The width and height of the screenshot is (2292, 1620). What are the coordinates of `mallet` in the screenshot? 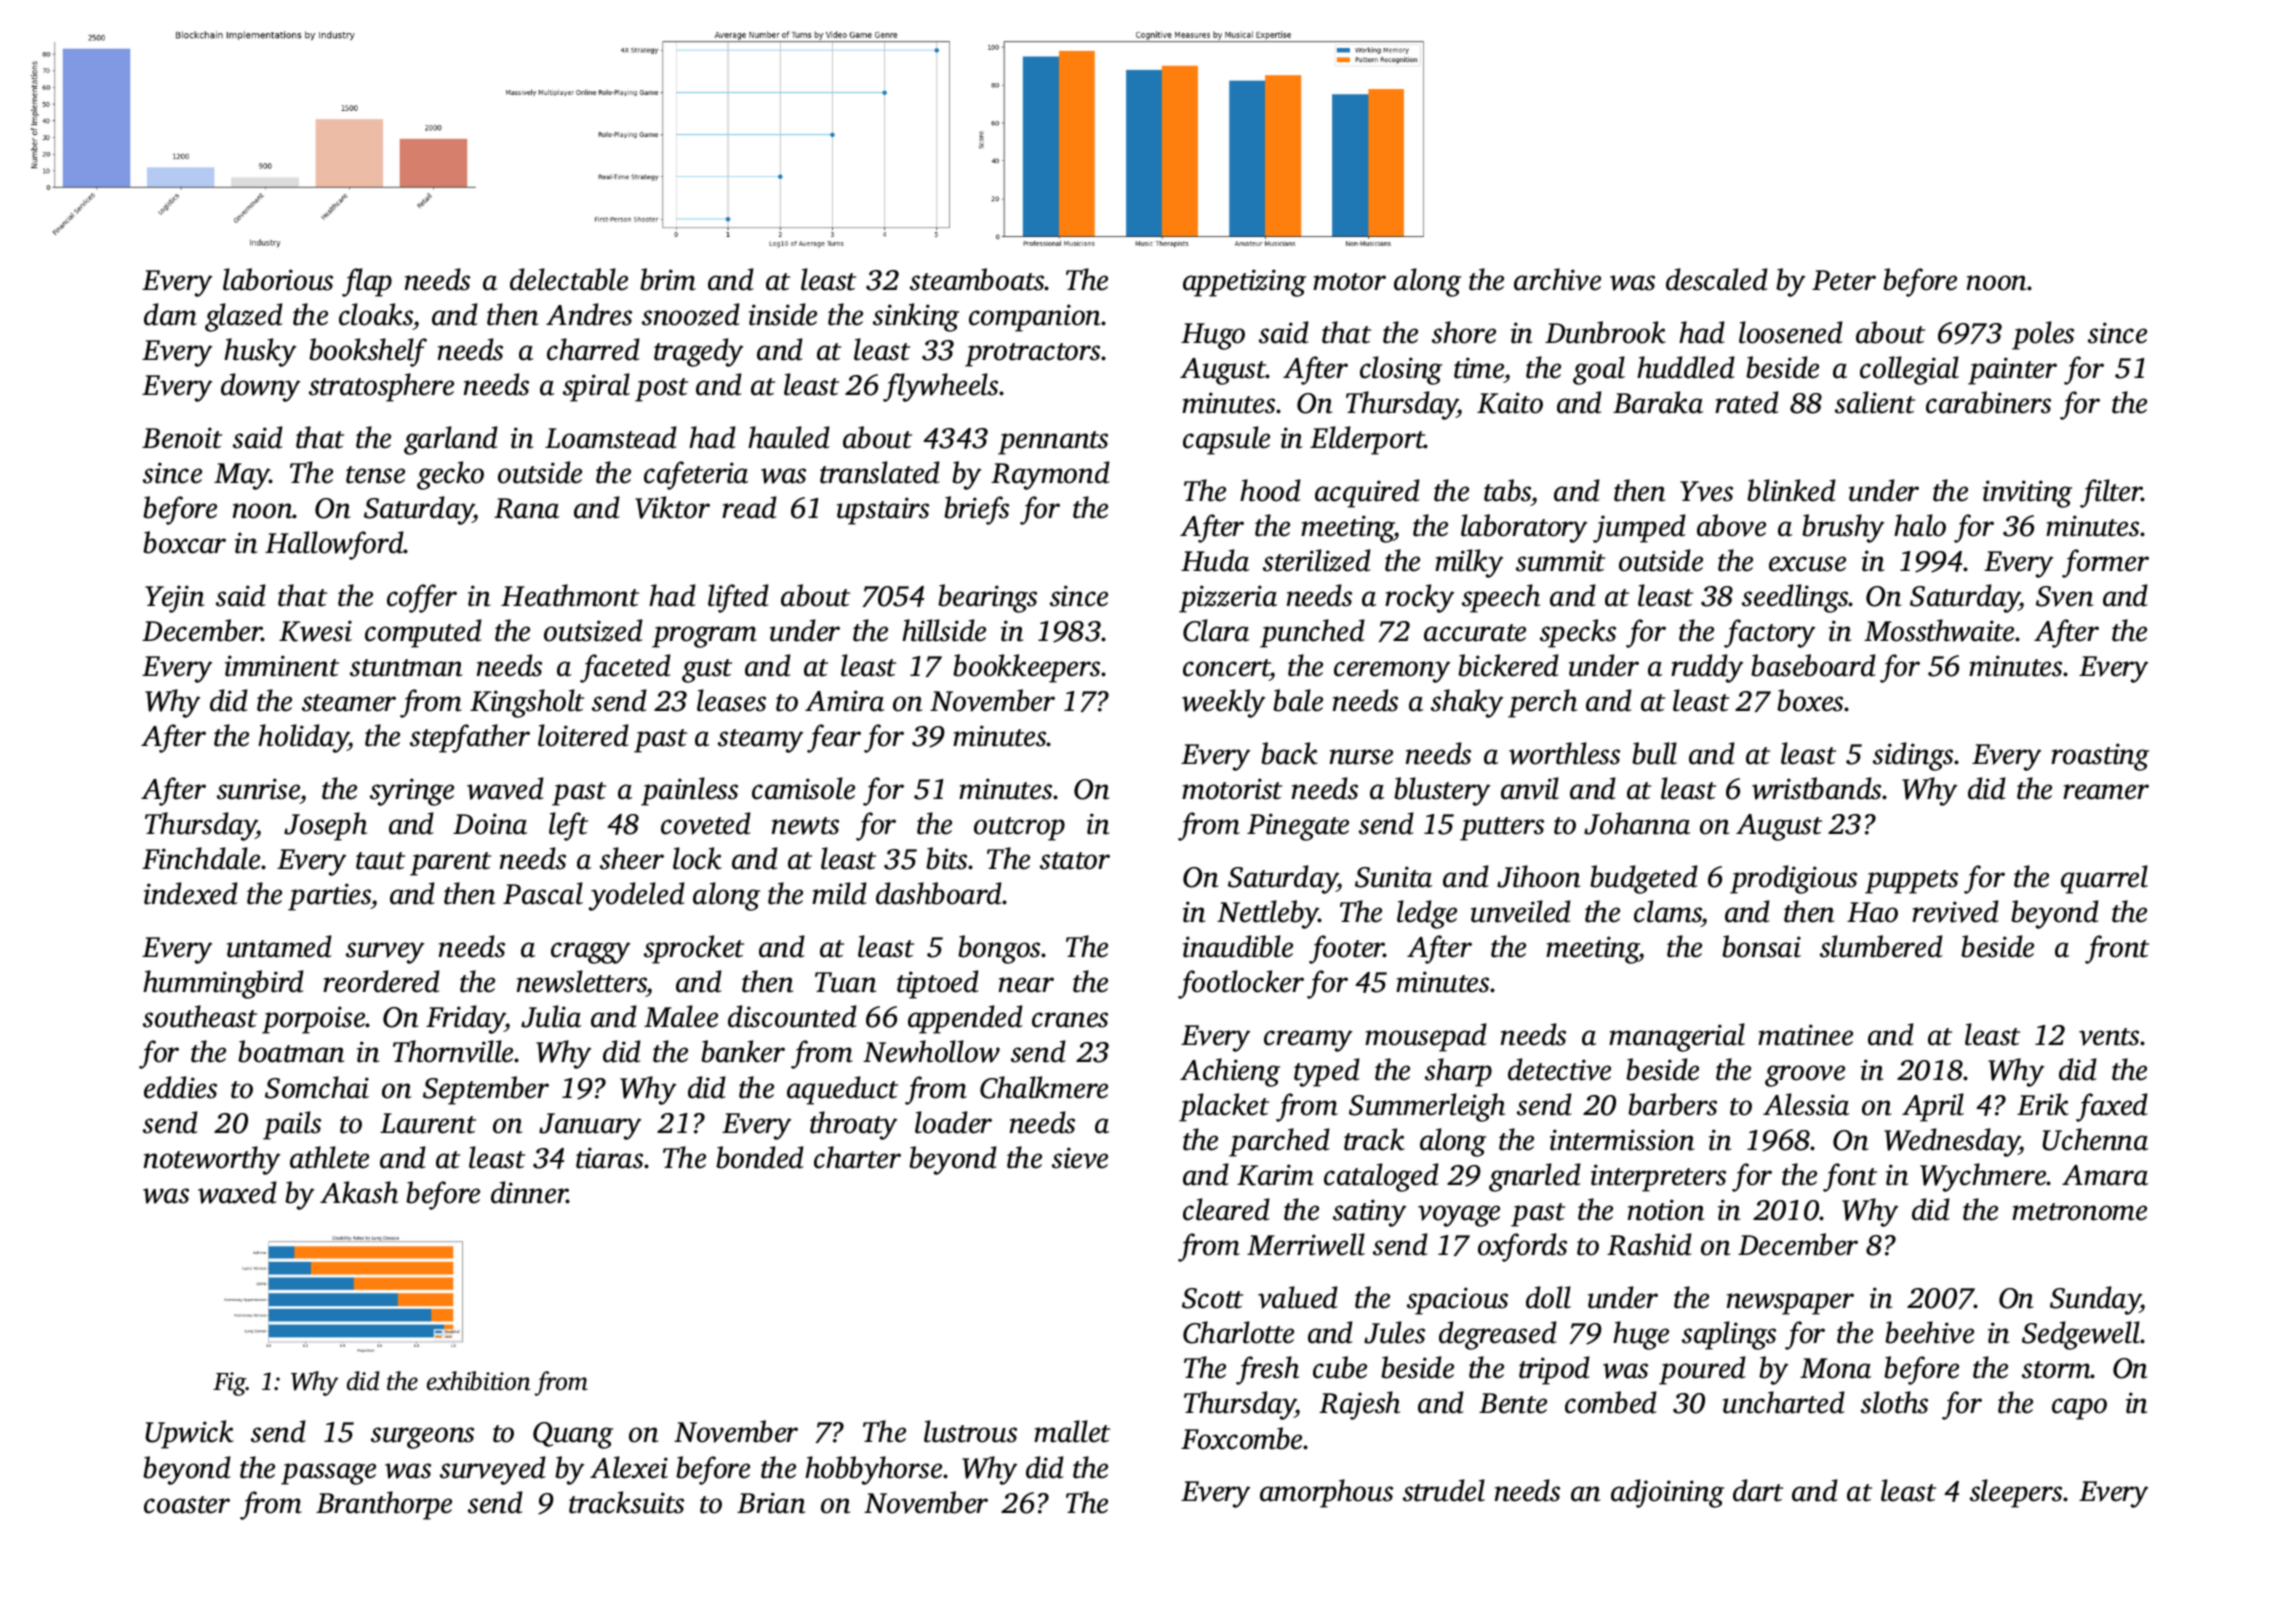 It's located at (1072, 1431).
